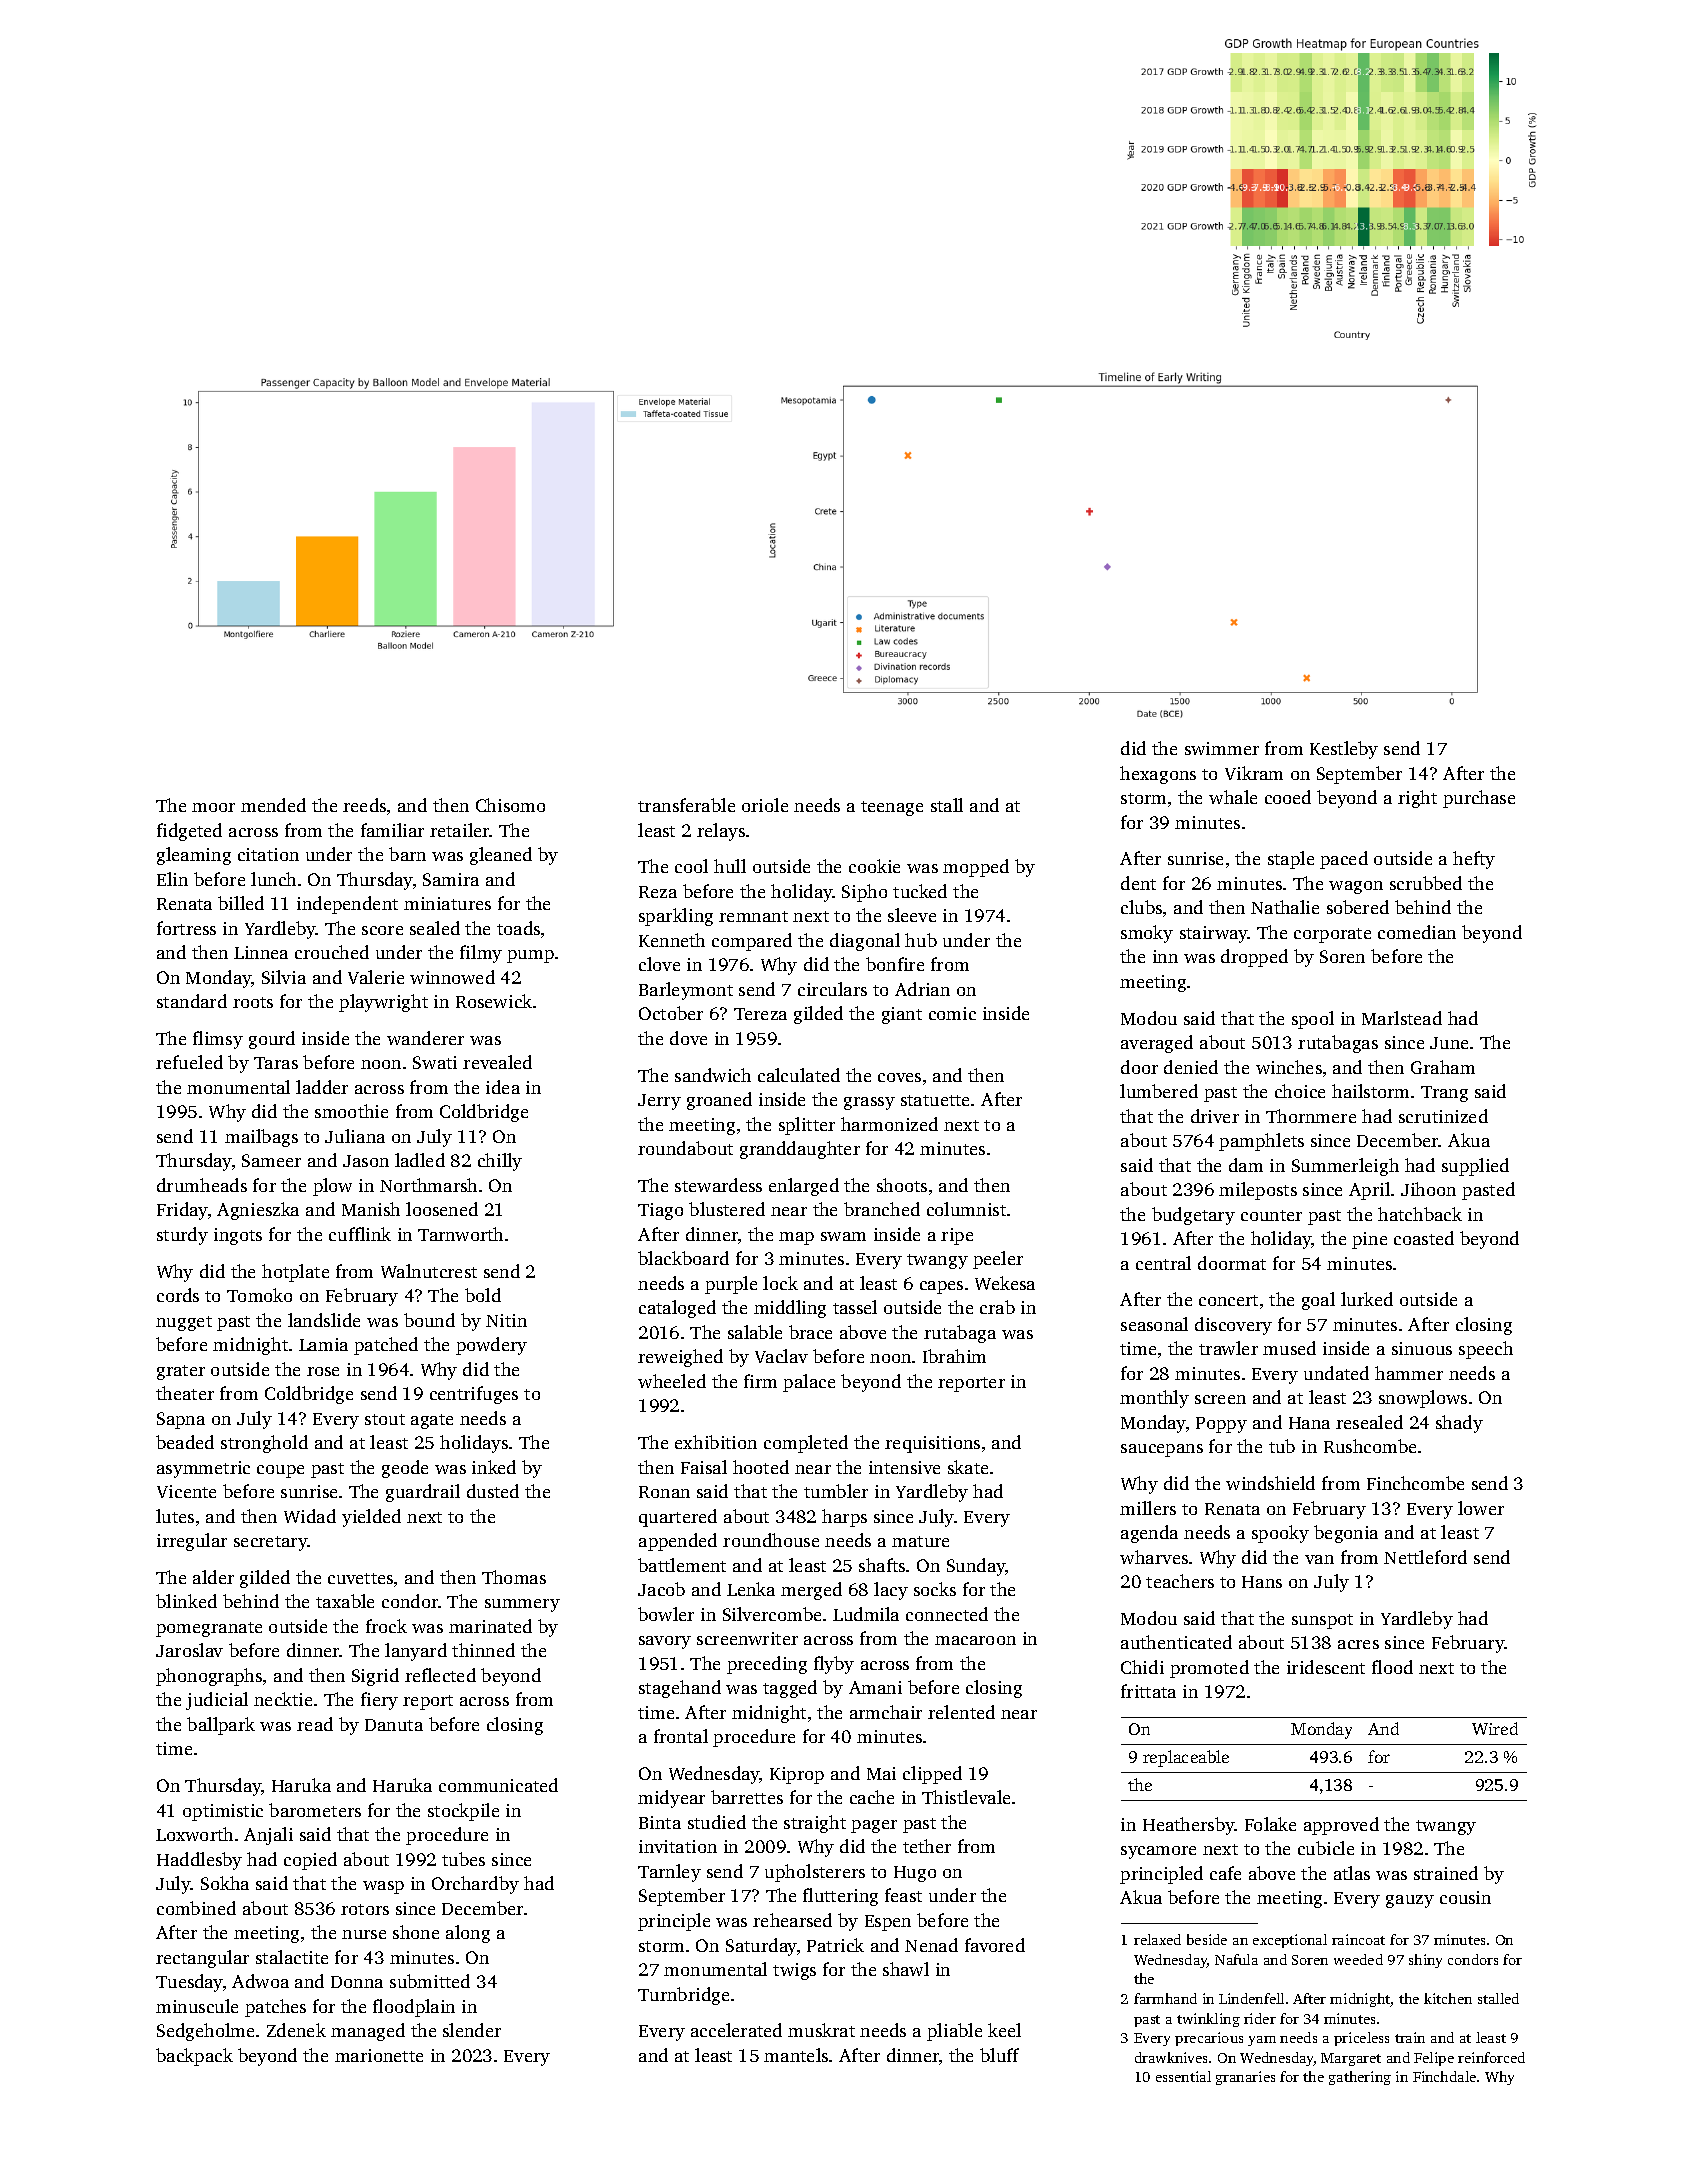 The image size is (1683, 2178). I want to click on gourd, so click(272, 1040).
